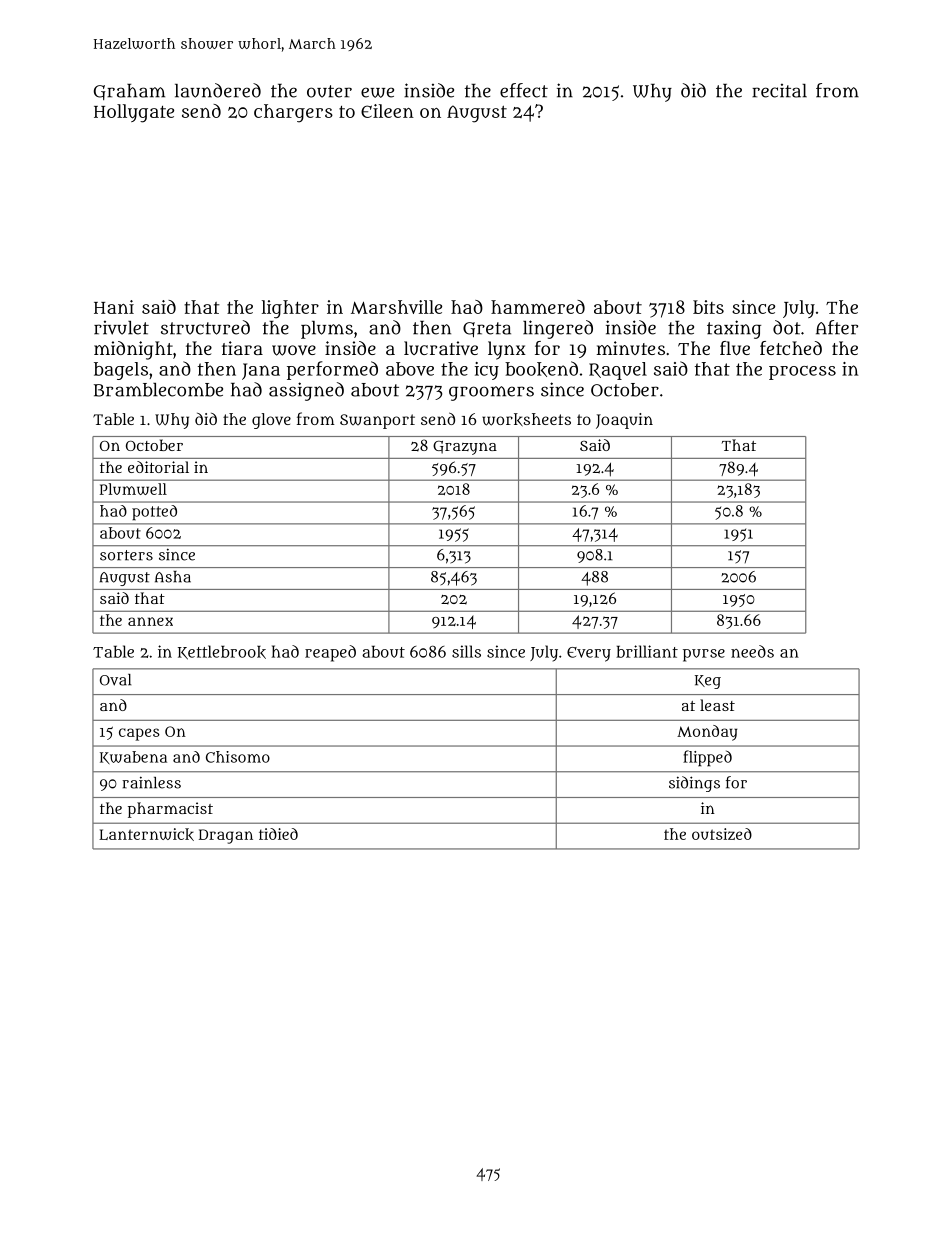 This screenshot has height=1233, width=952. What do you see at coordinates (293, 113) in the screenshot?
I see `chargers` at bounding box center [293, 113].
